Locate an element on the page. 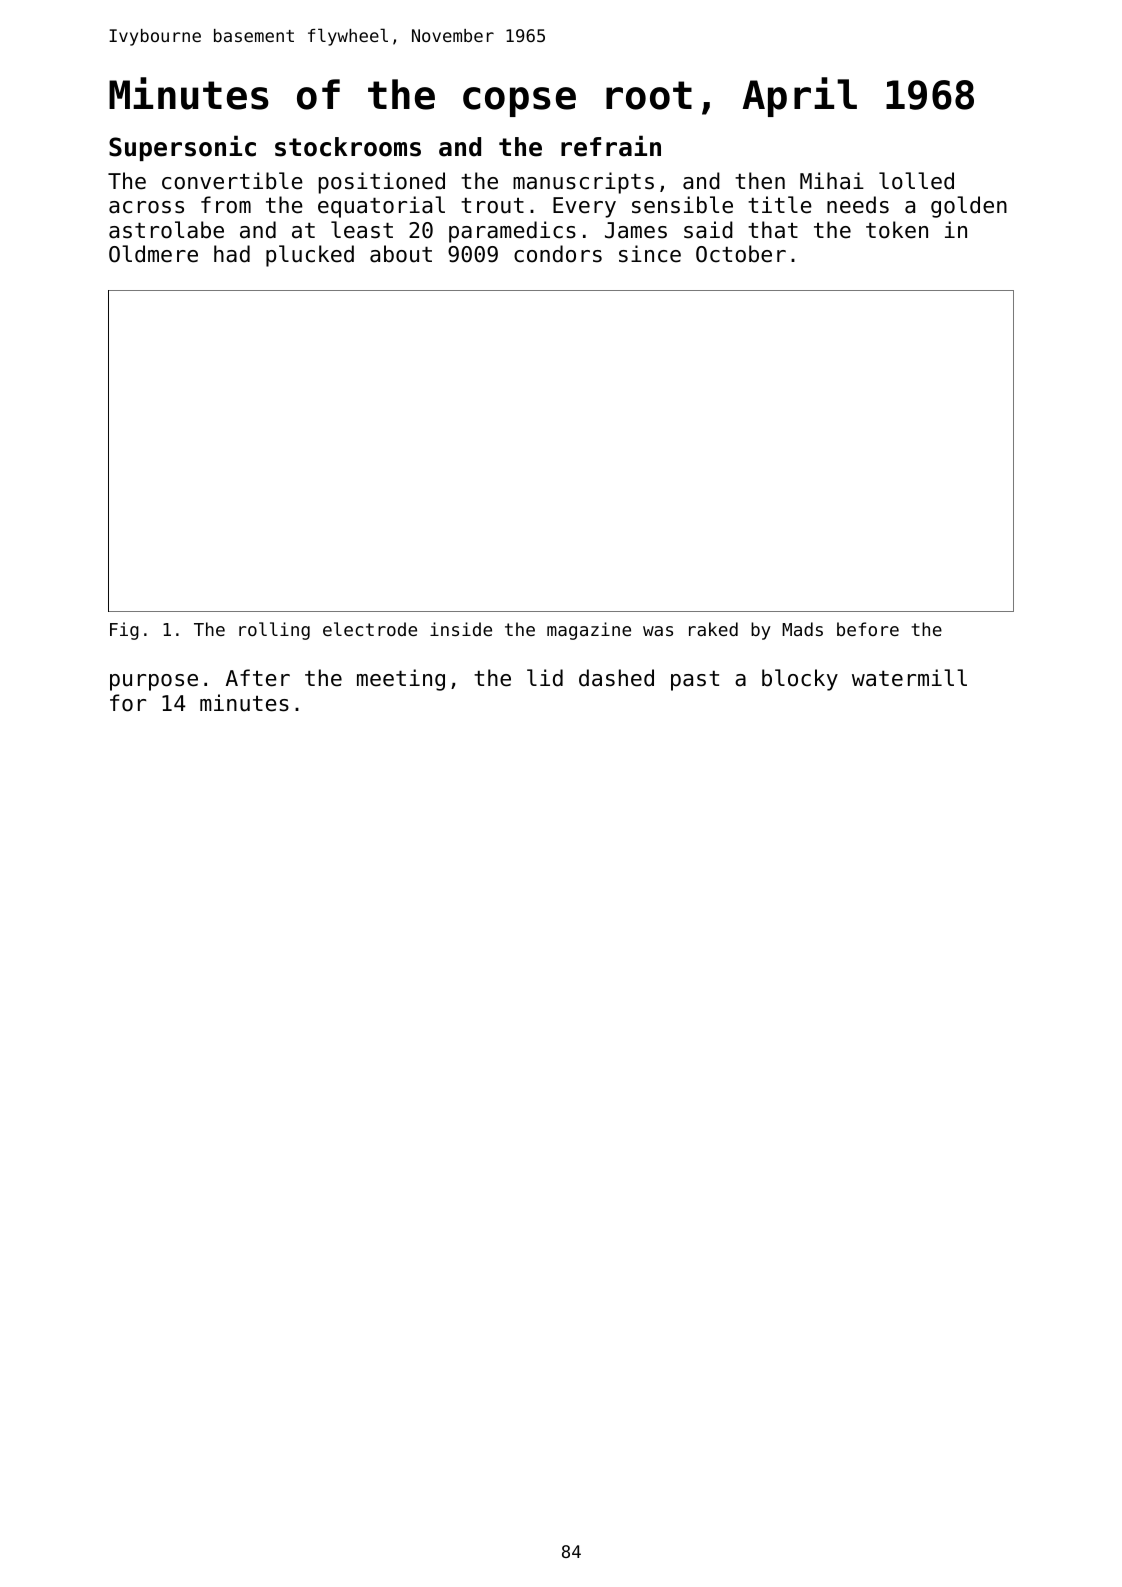 Image resolution: width=1122 pixels, height=1587 pixels. October is located at coordinates (741, 254).
